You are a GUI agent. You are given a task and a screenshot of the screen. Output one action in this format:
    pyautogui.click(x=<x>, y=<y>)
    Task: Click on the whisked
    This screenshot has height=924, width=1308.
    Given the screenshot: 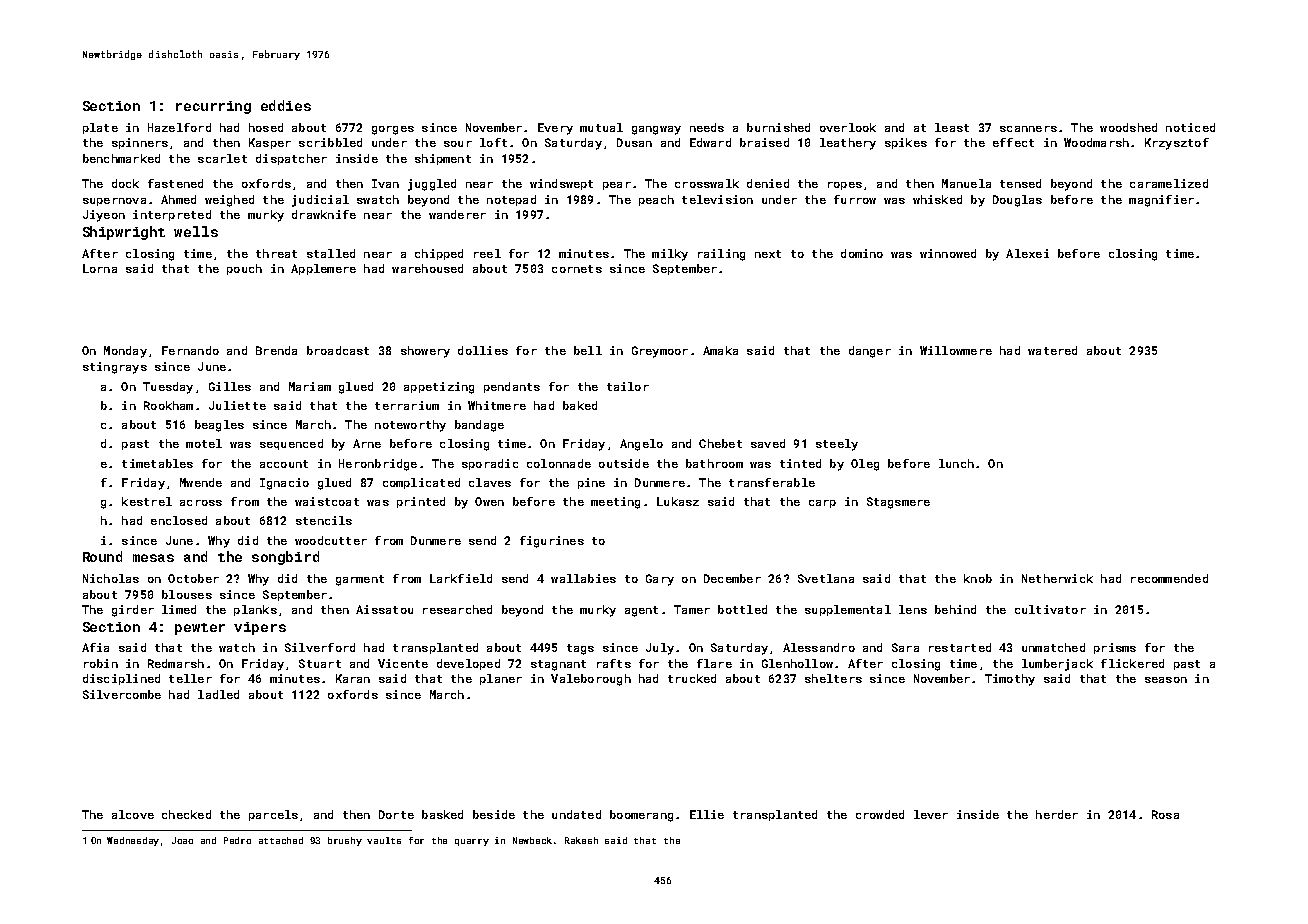 What is the action you would take?
    pyautogui.click(x=937, y=199)
